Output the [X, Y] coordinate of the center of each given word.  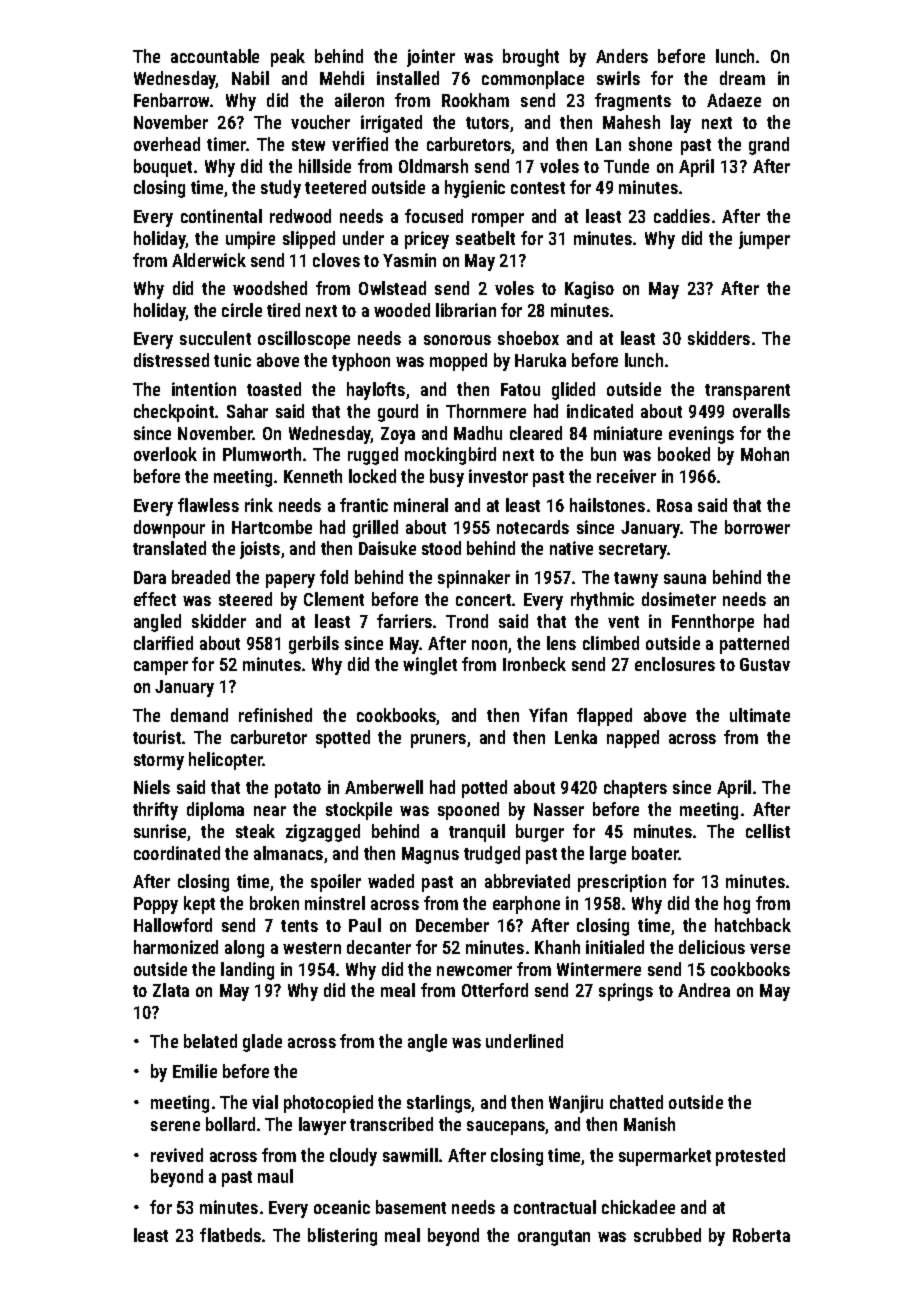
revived [177, 1155]
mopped [458, 362]
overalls [761, 411]
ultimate [760, 715]
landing [247, 971]
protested [750, 1157]
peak [288, 58]
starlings [439, 1104]
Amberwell [384, 787]
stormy [159, 762]
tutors [487, 123]
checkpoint [174, 413]
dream [742, 78]
